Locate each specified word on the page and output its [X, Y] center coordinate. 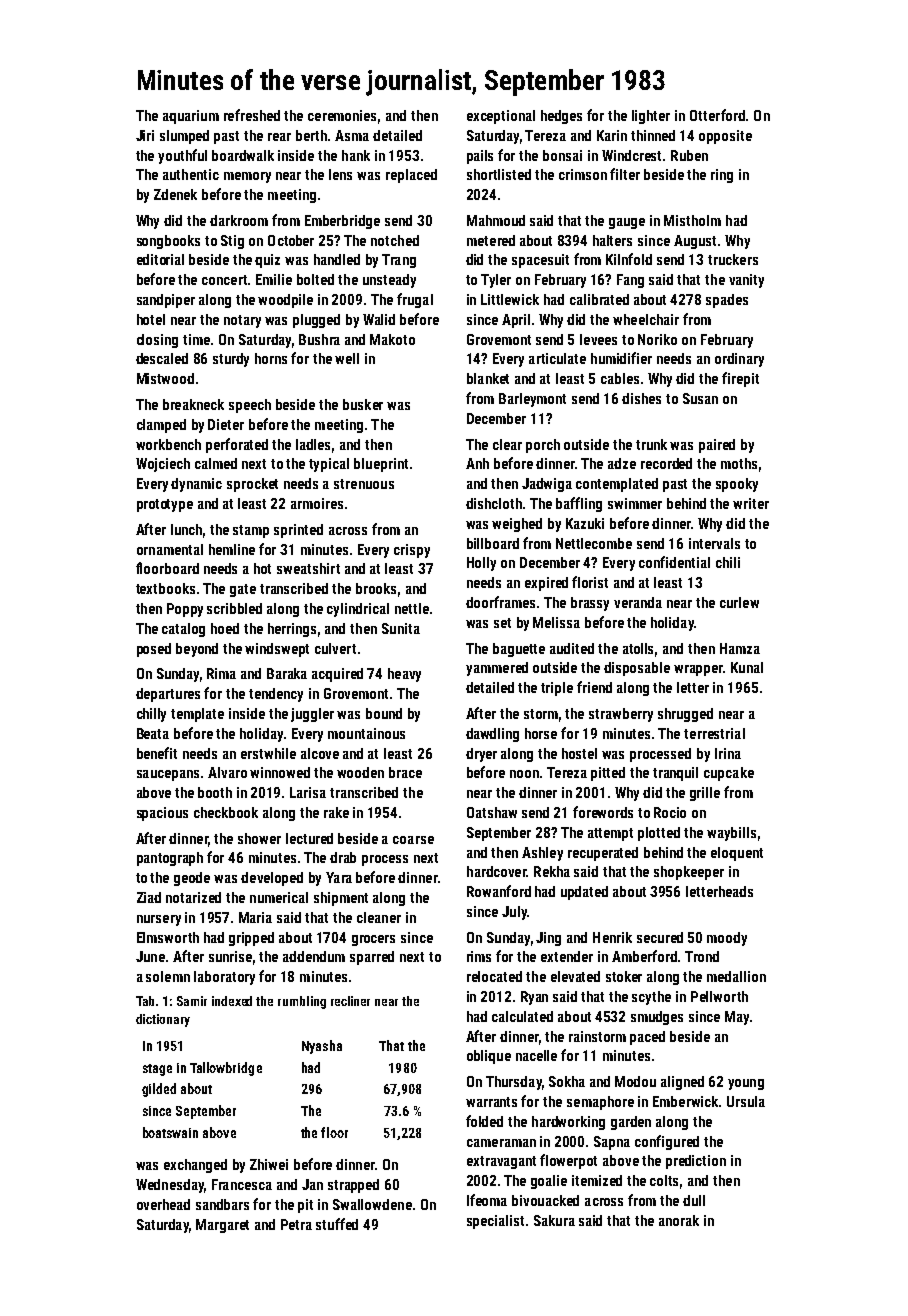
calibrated [599, 299]
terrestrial [714, 733]
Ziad [149, 897]
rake [336, 812]
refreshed [252, 115]
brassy [590, 604]
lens [340, 174]
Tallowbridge [226, 1069]
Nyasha [322, 1047]
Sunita [401, 628]
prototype [165, 505]
